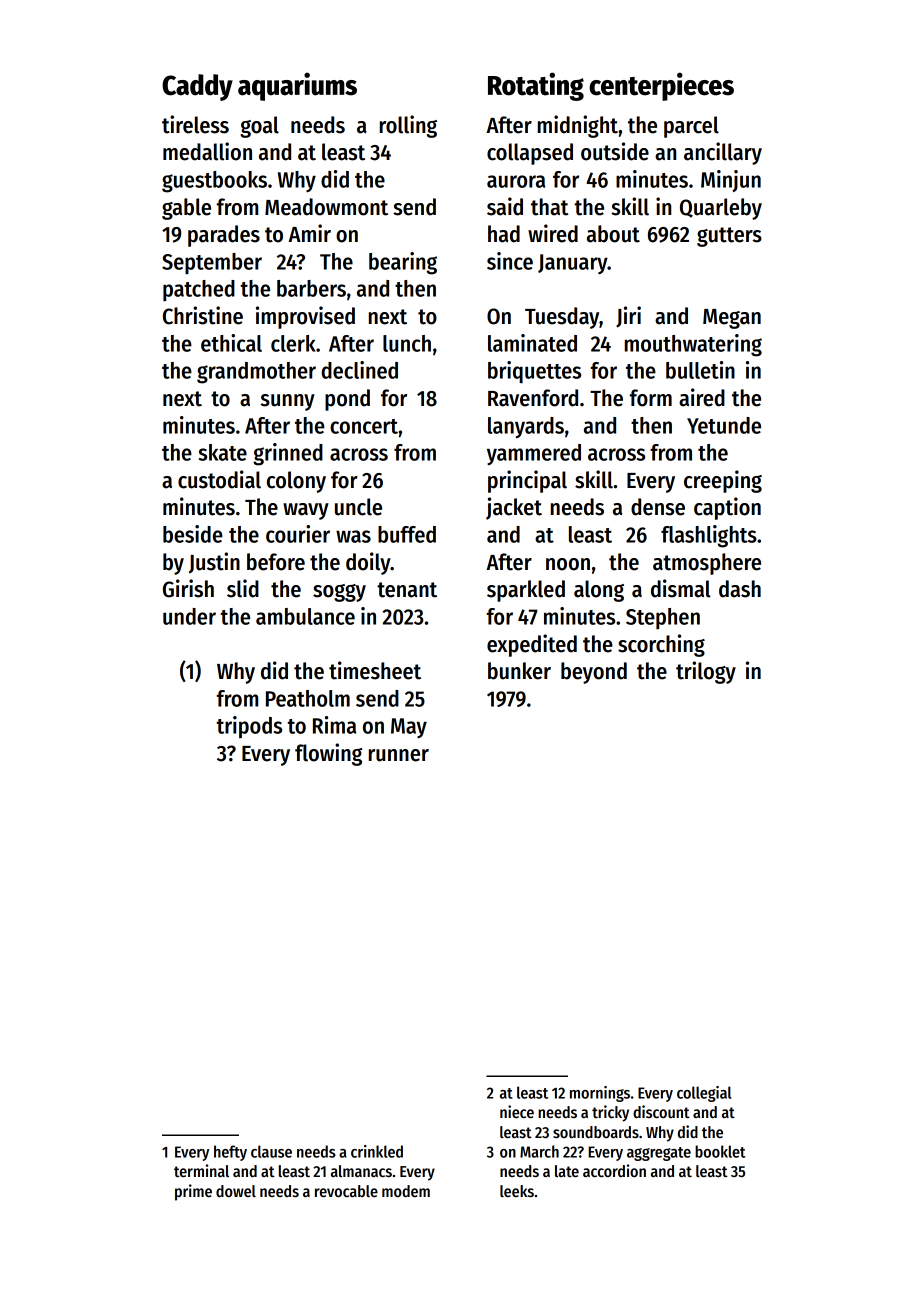 The height and width of the page is (1311, 924). I want to click on tenant, so click(407, 590).
